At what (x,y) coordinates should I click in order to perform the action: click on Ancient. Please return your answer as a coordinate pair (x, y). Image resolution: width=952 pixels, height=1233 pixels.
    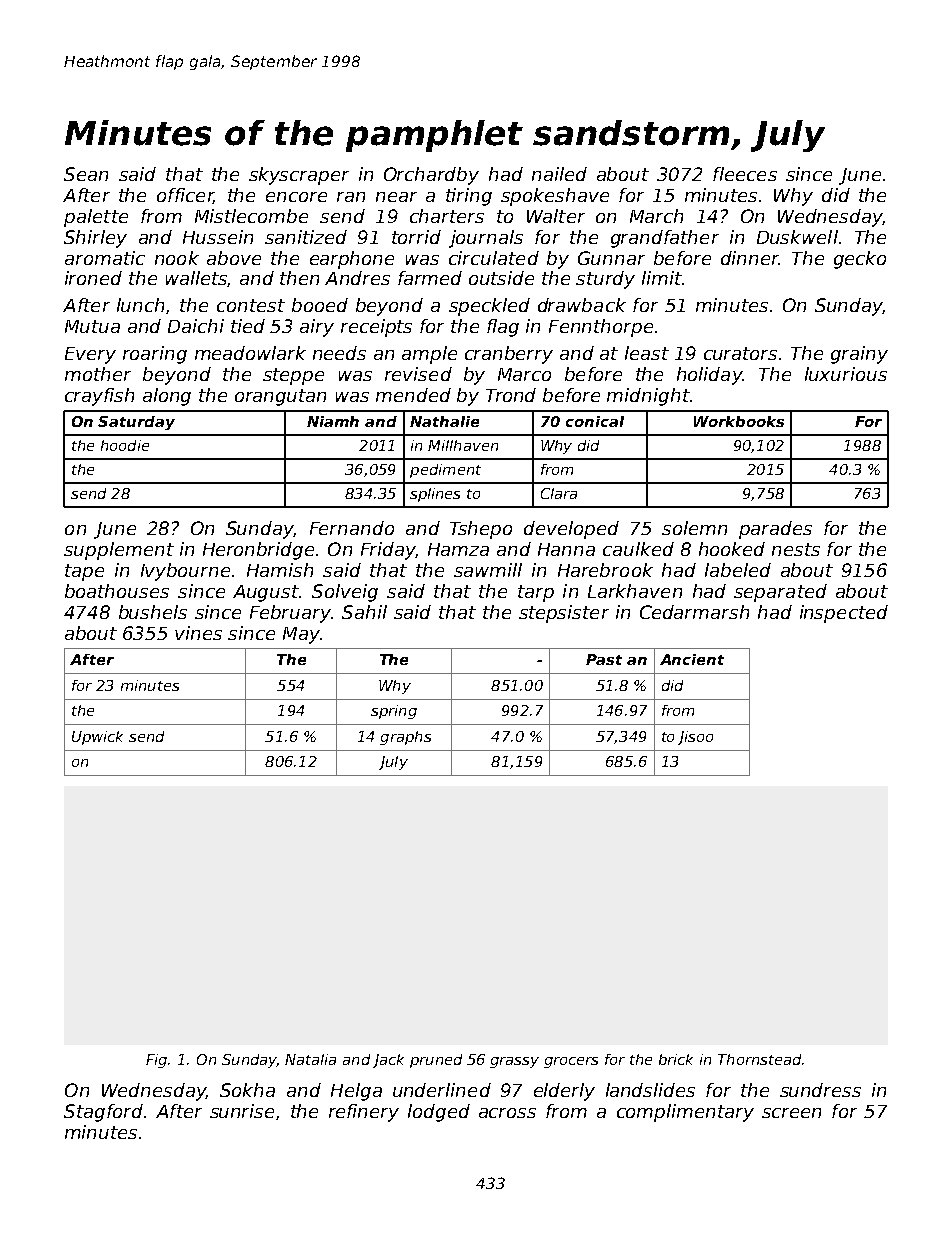
    Looking at the image, I should click on (692, 659).
